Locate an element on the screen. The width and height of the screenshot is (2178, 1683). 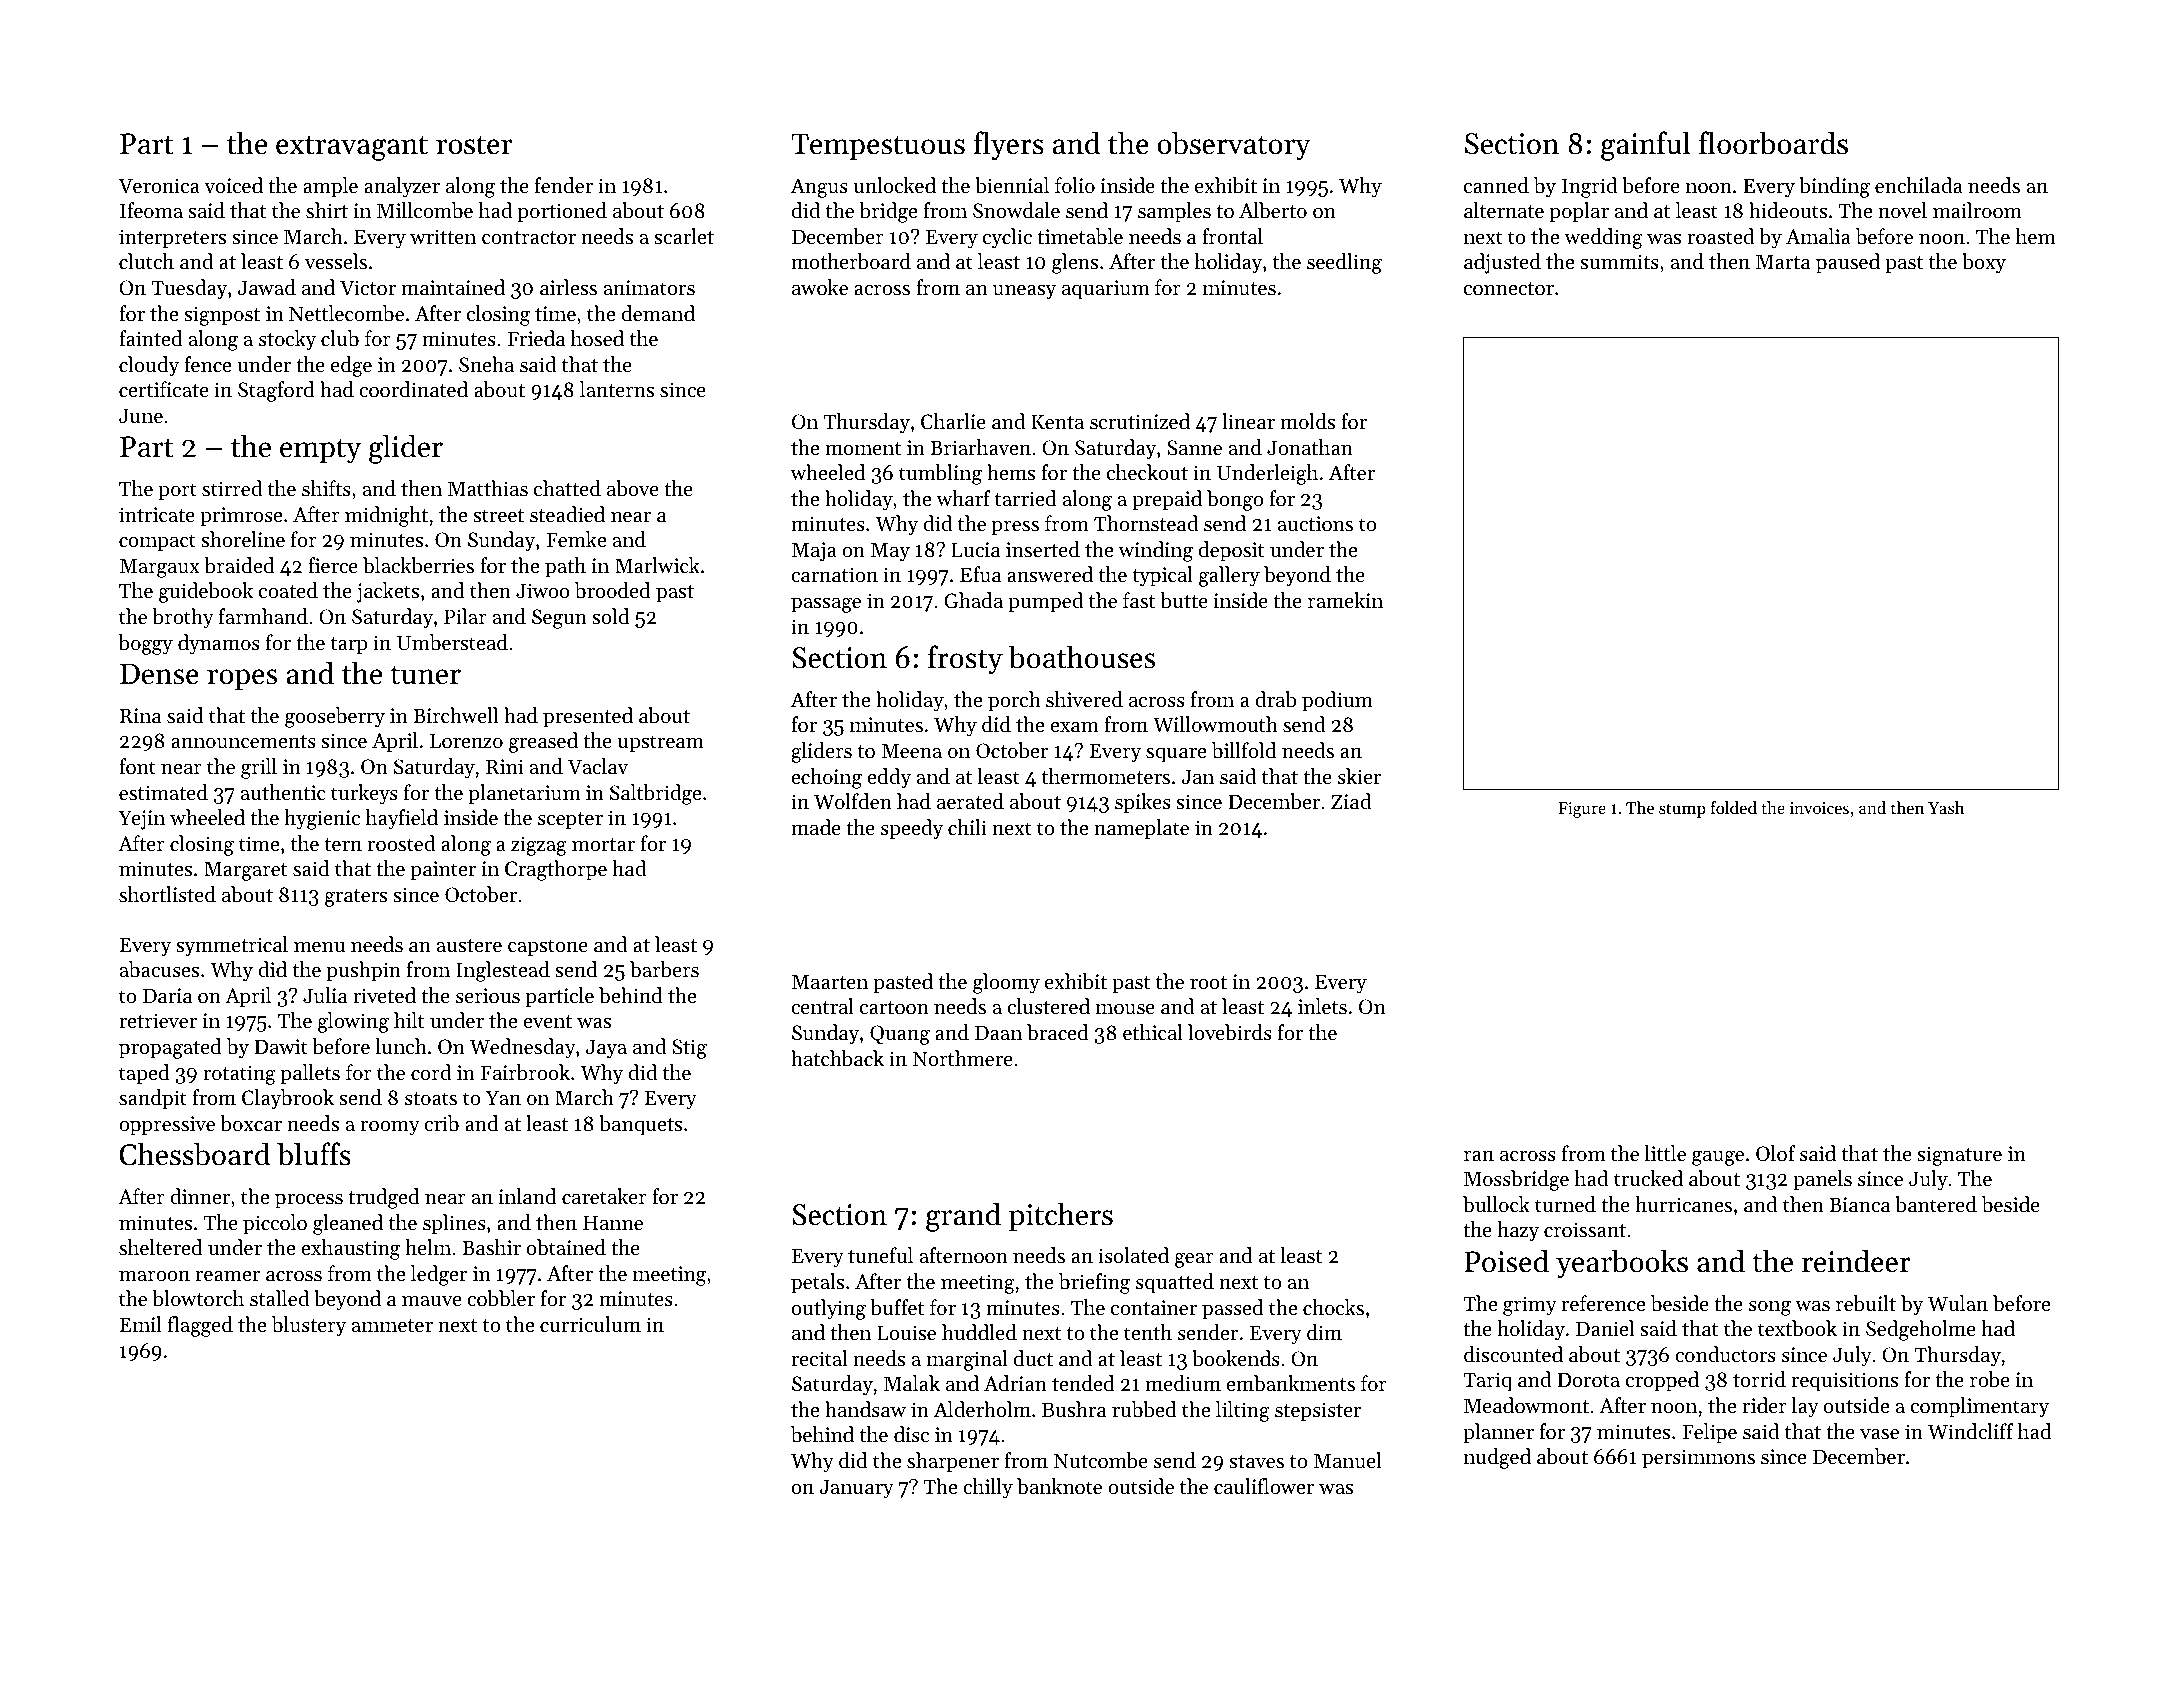
January is located at coordinates (856, 1489).
